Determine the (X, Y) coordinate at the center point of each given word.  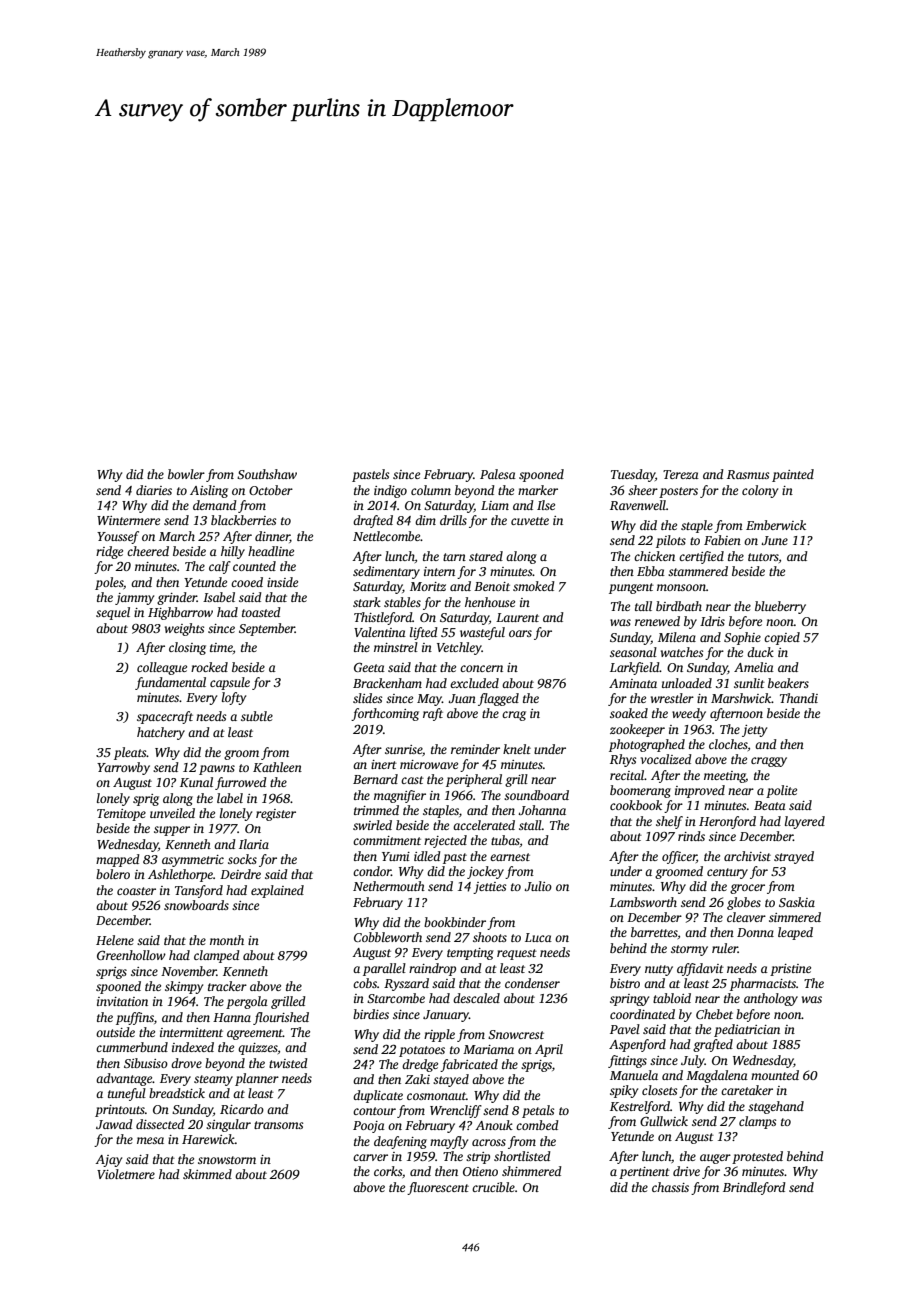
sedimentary (386, 572)
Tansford (199, 891)
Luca (538, 937)
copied (782, 638)
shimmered (532, 1171)
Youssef (118, 537)
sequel (113, 613)
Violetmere (126, 1174)
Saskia (797, 902)
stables (402, 602)
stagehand (776, 1107)
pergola (247, 1002)
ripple (439, 1035)
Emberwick (776, 525)
